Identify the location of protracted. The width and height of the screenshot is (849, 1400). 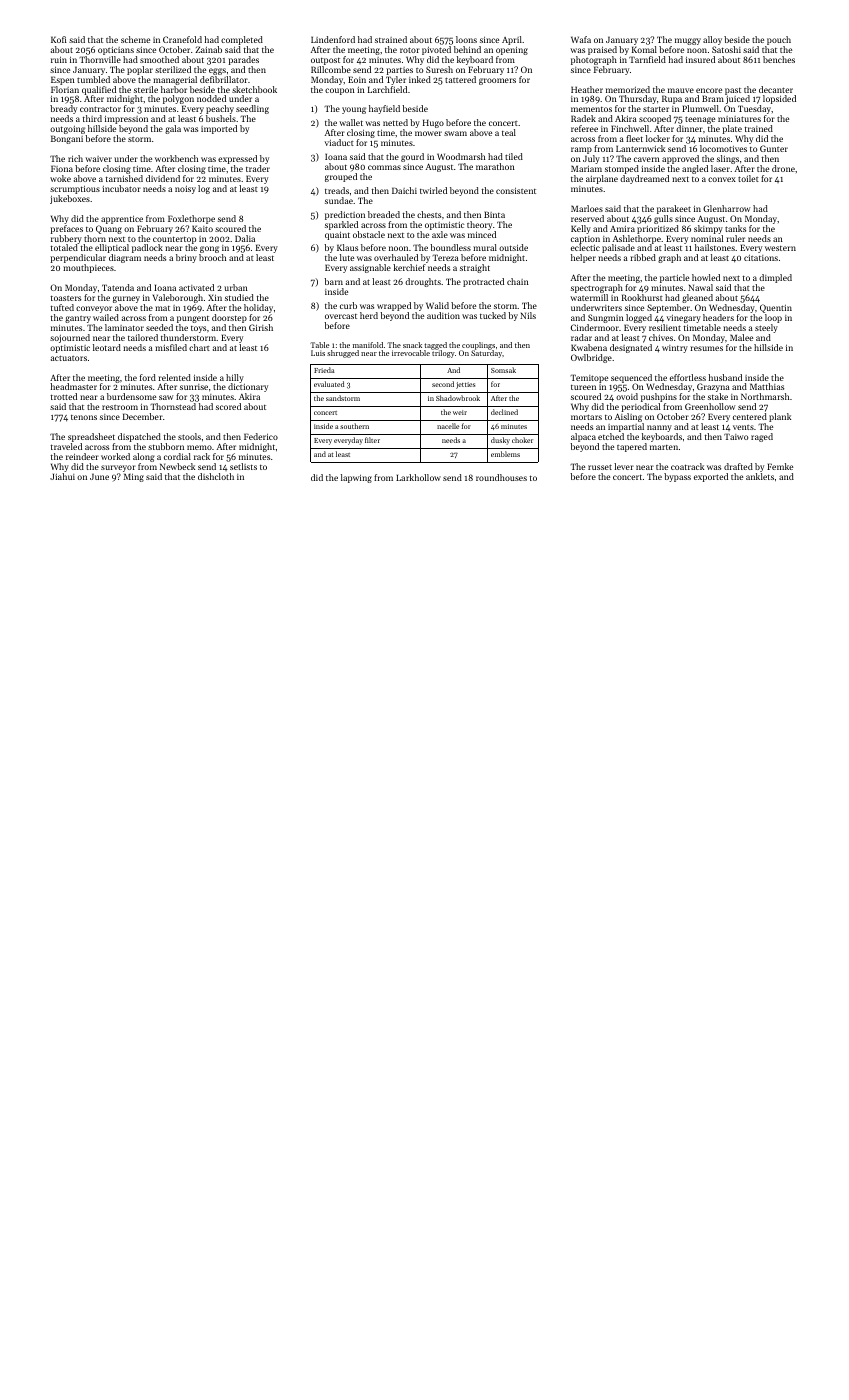
(483, 282).
